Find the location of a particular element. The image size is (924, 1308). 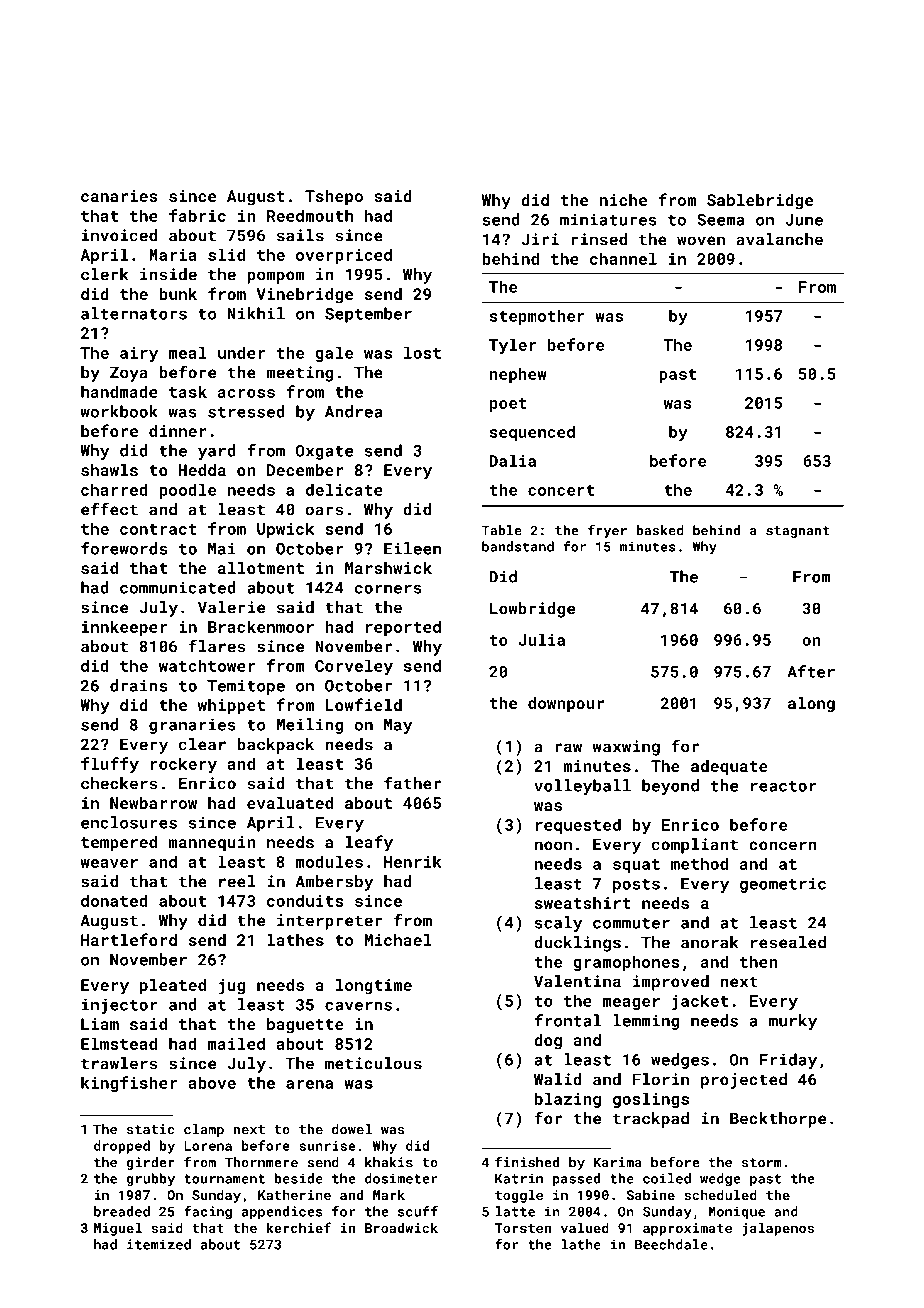

Jiri is located at coordinates (540, 239).
